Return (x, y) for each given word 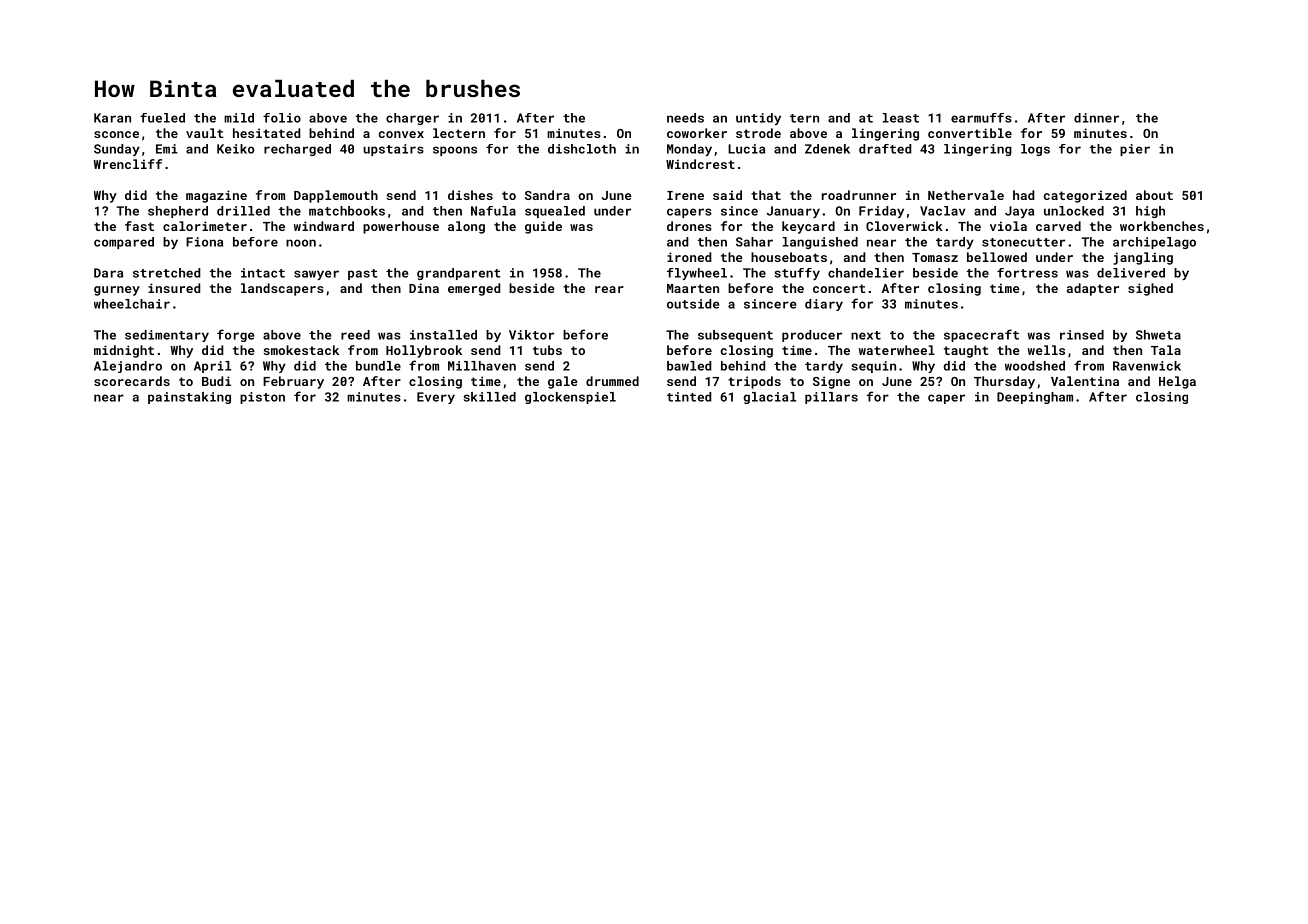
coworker (697, 133)
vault (205, 133)
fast (139, 226)
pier (1135, 150)
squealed (555, 212)
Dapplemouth (336, 196)
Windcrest (700, 164)
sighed (1150, 289)
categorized (1085, 196)
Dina (424, 288)
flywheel (697, 274)
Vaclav (942, 211)
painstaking (189, 398)
